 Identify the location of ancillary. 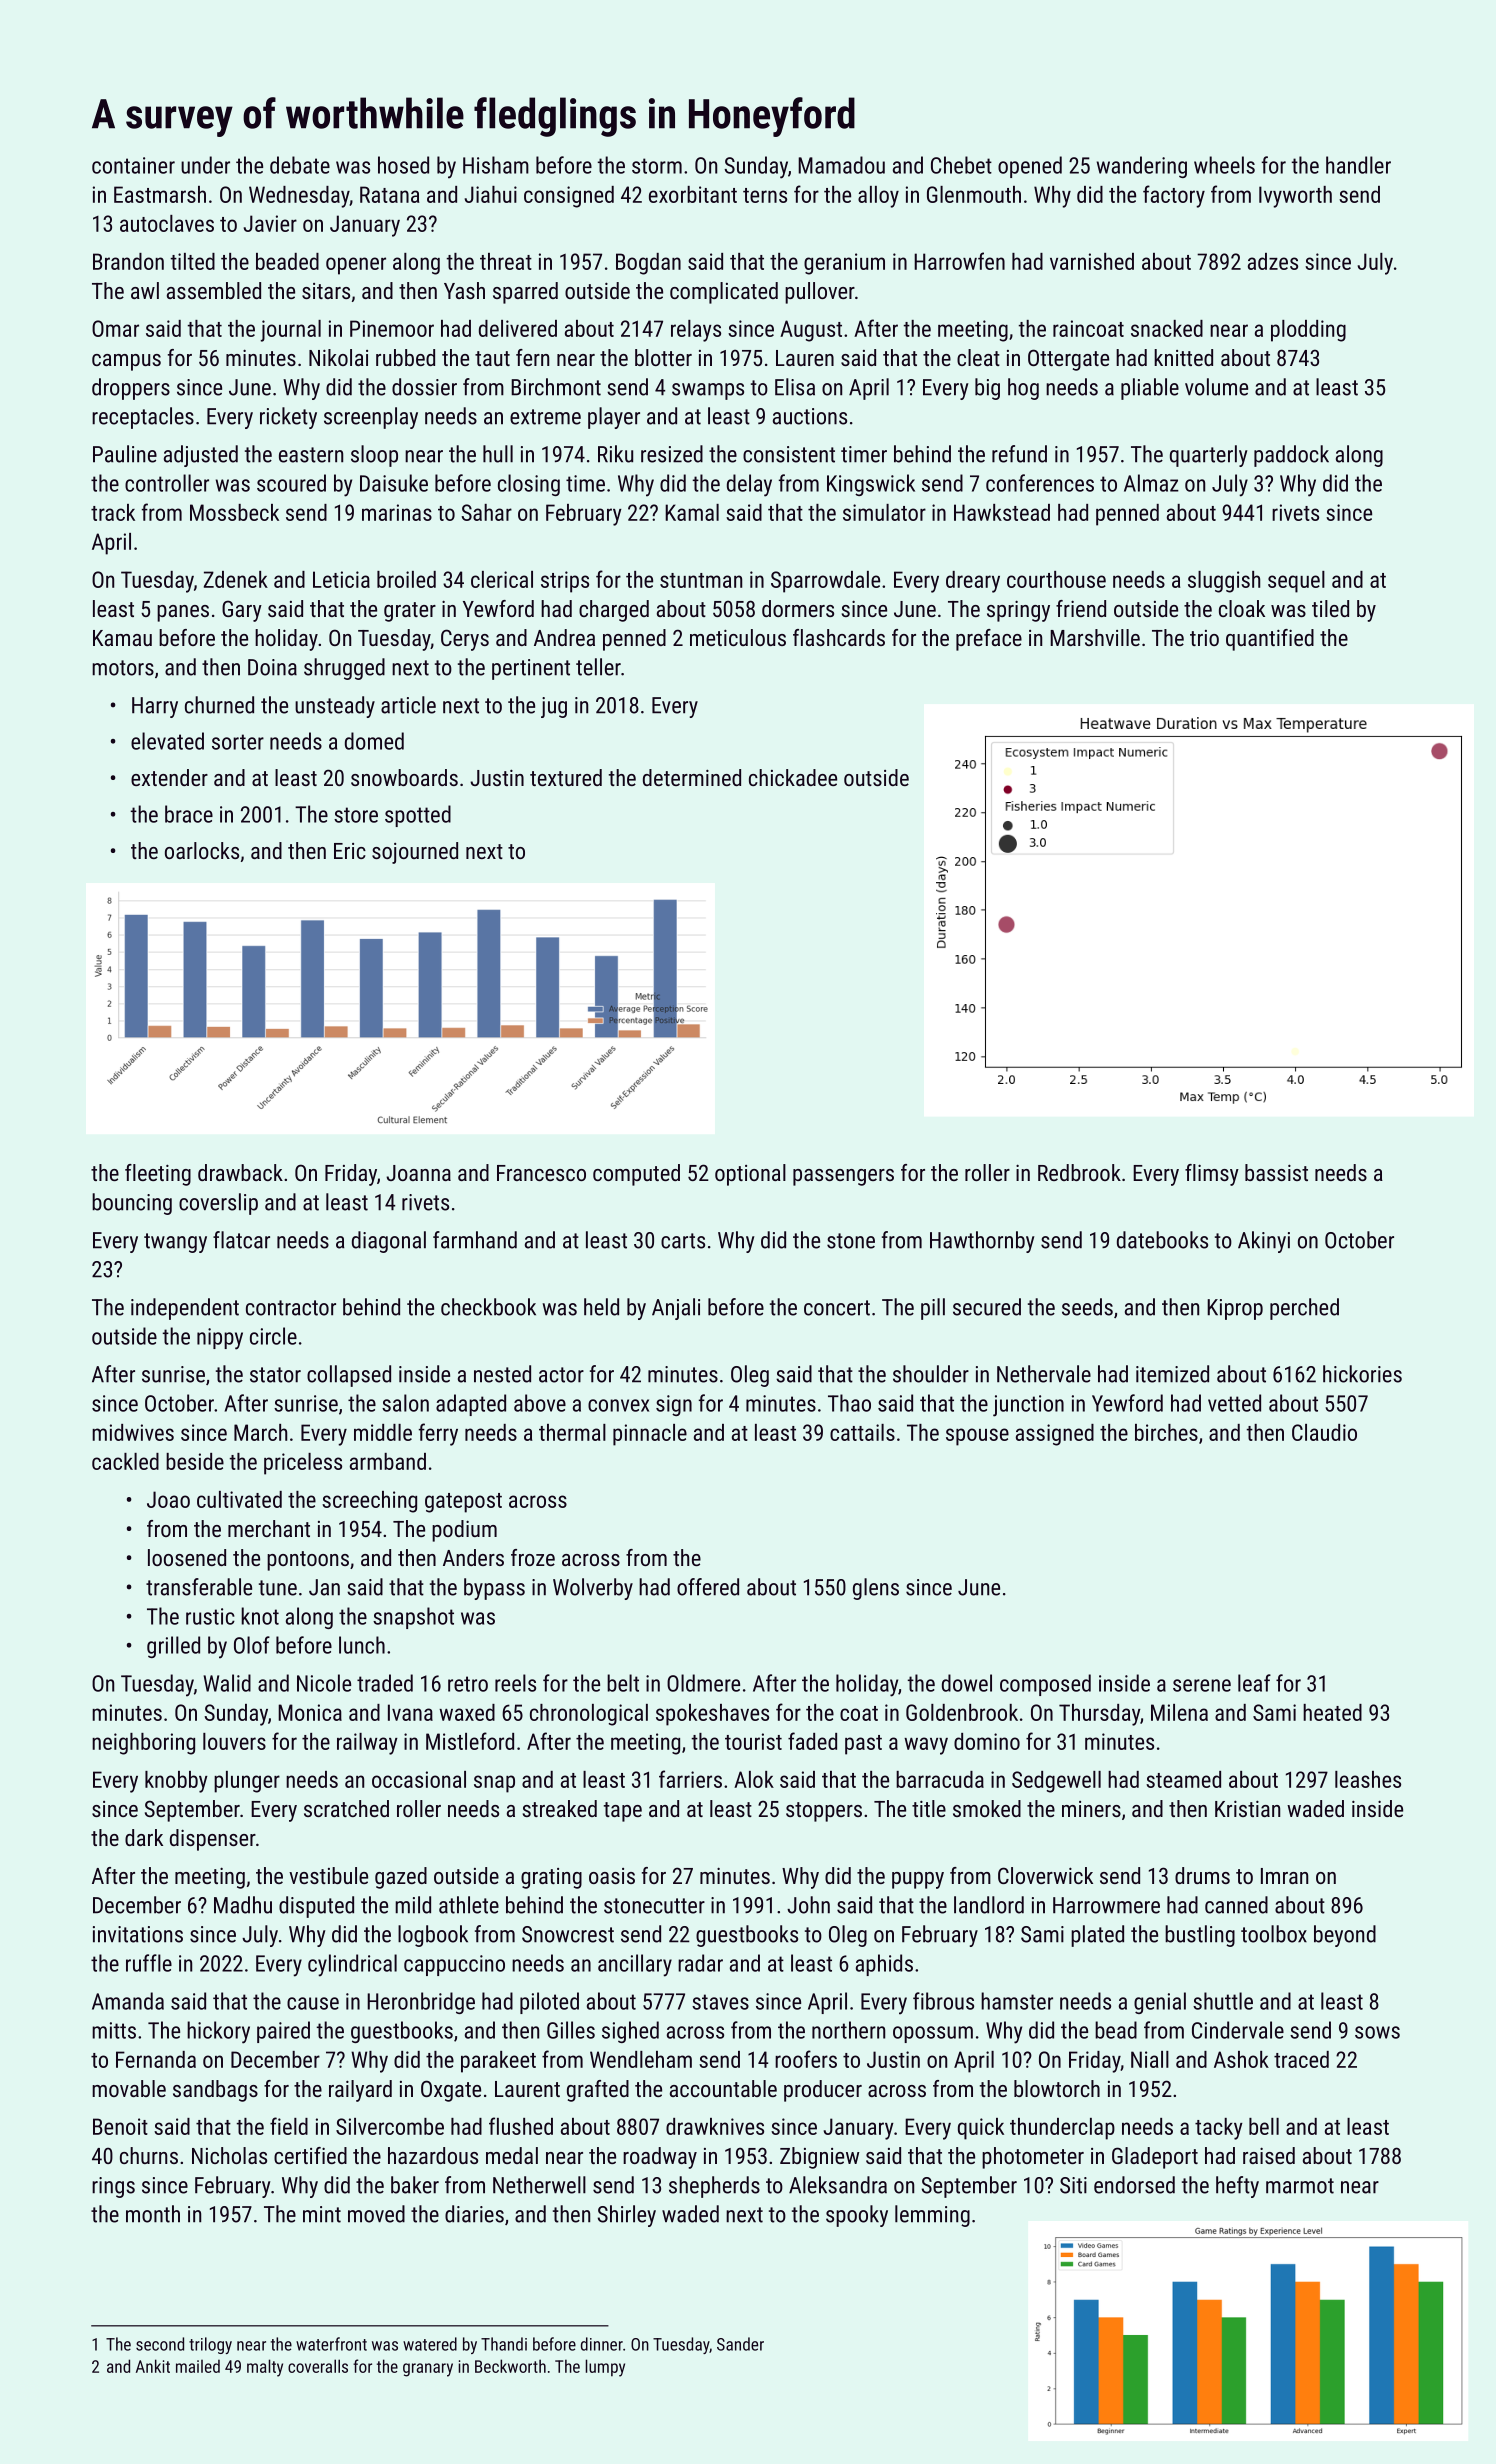
(635, 1965).
